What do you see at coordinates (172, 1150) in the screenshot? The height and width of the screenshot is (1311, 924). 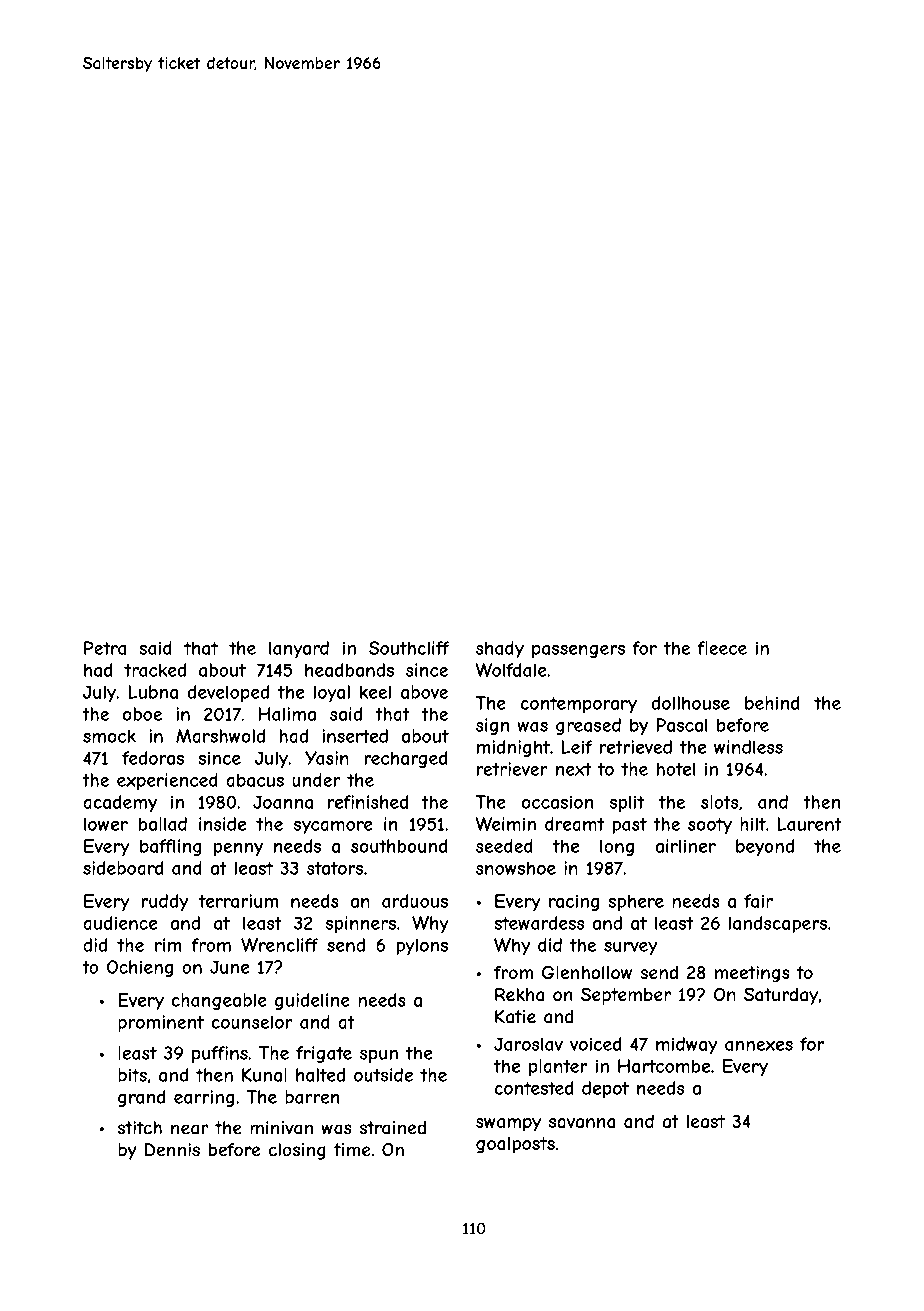 I see `Dennis` at bounding box center [172, 1150].
